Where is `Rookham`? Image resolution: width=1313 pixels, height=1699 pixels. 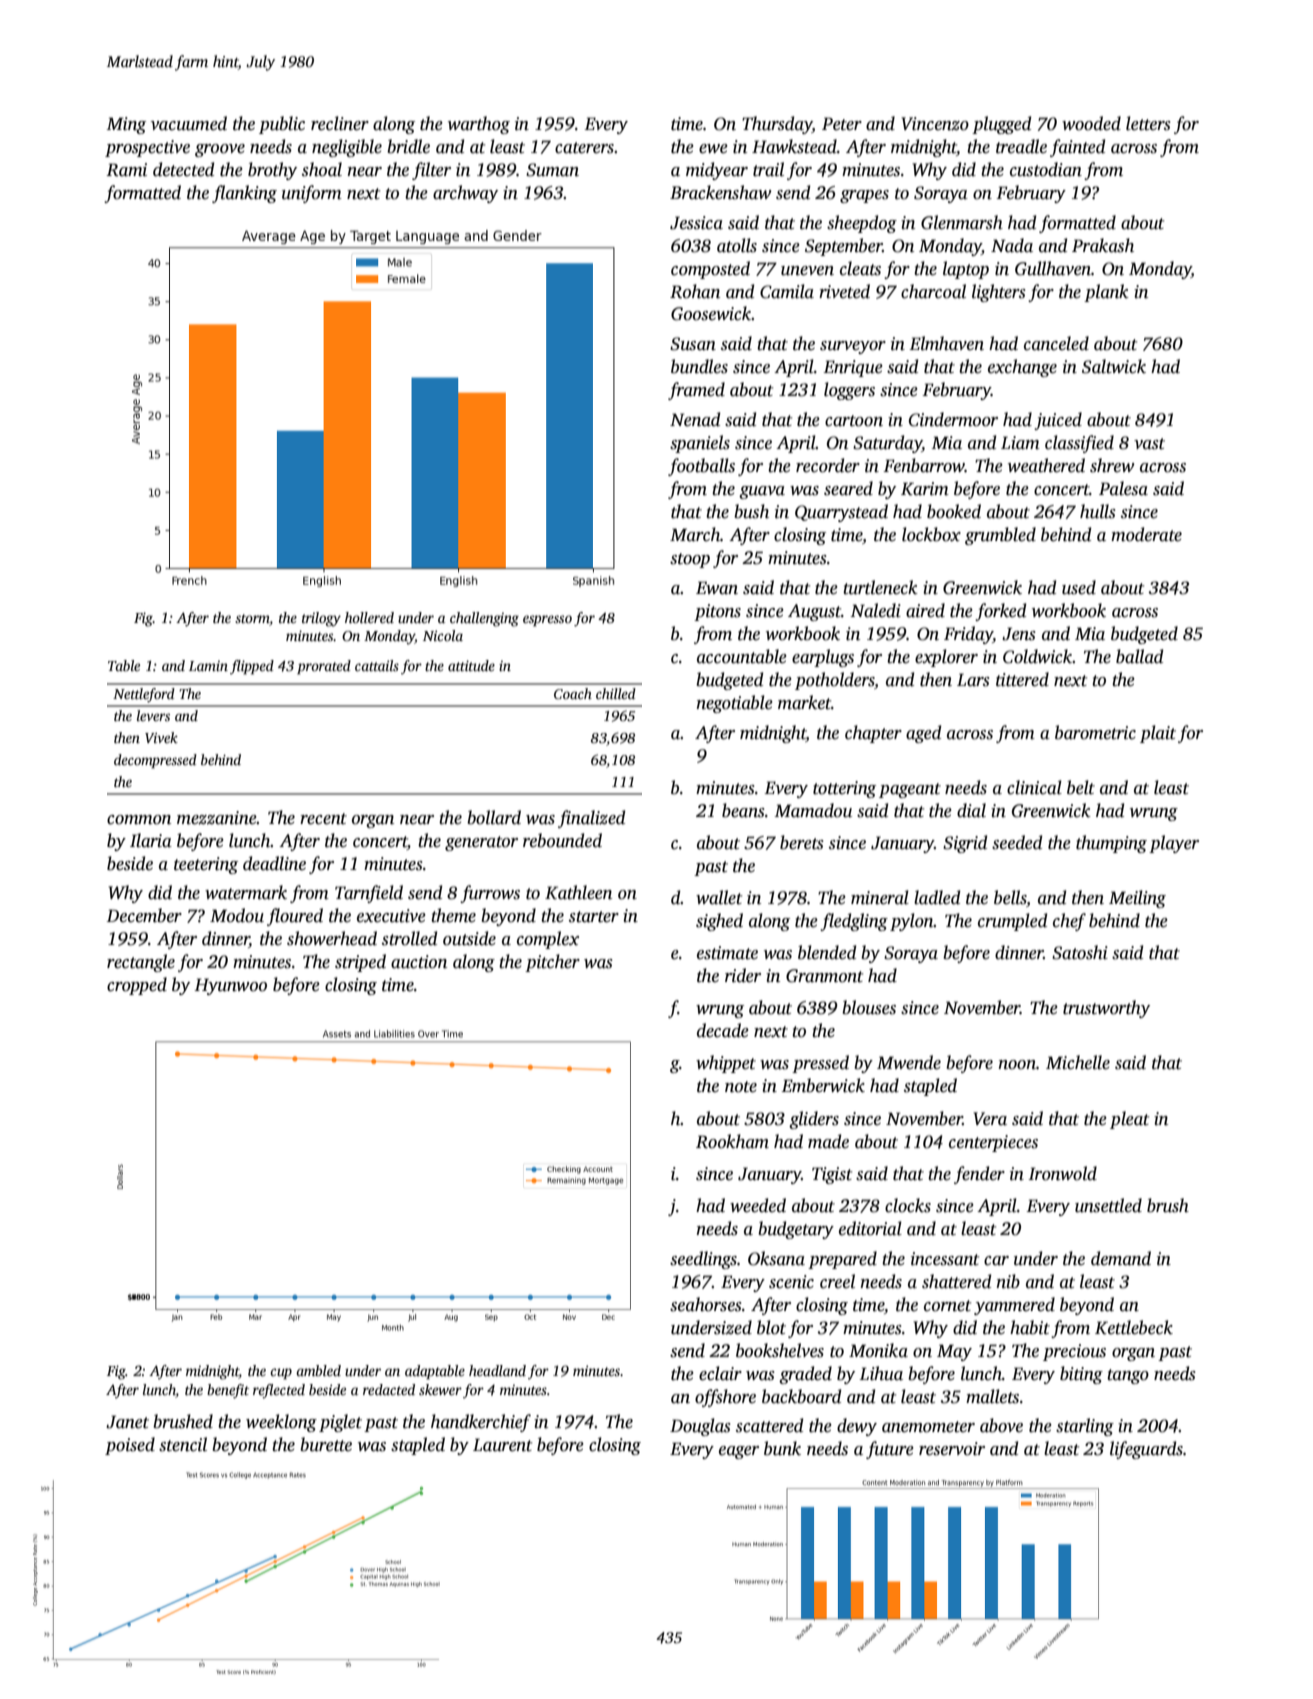 Rookham is located at coordinates (732, 1141).
